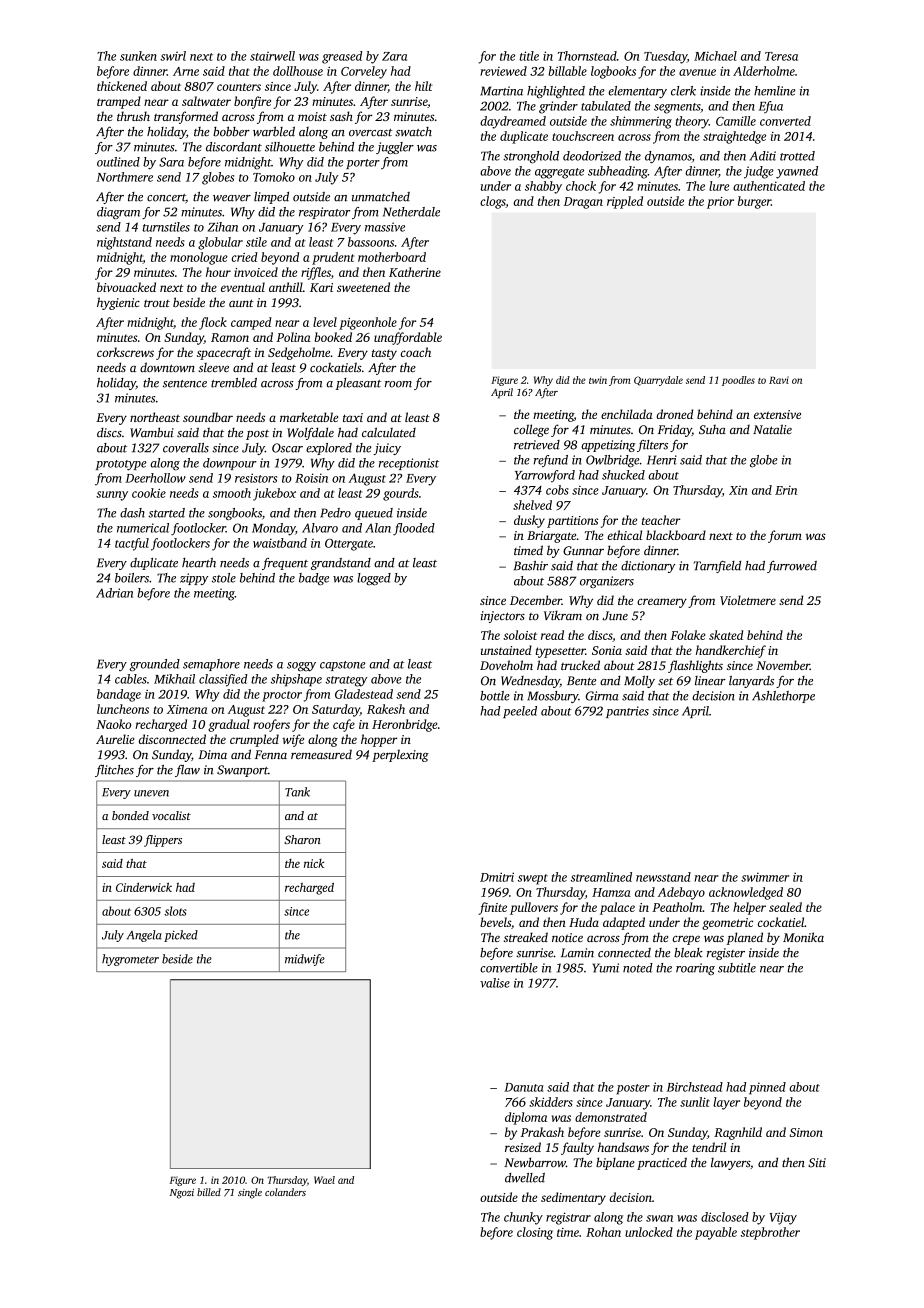  Describe the element at coordinates (152, 432) in the document. I see `Wambui` at that location.
